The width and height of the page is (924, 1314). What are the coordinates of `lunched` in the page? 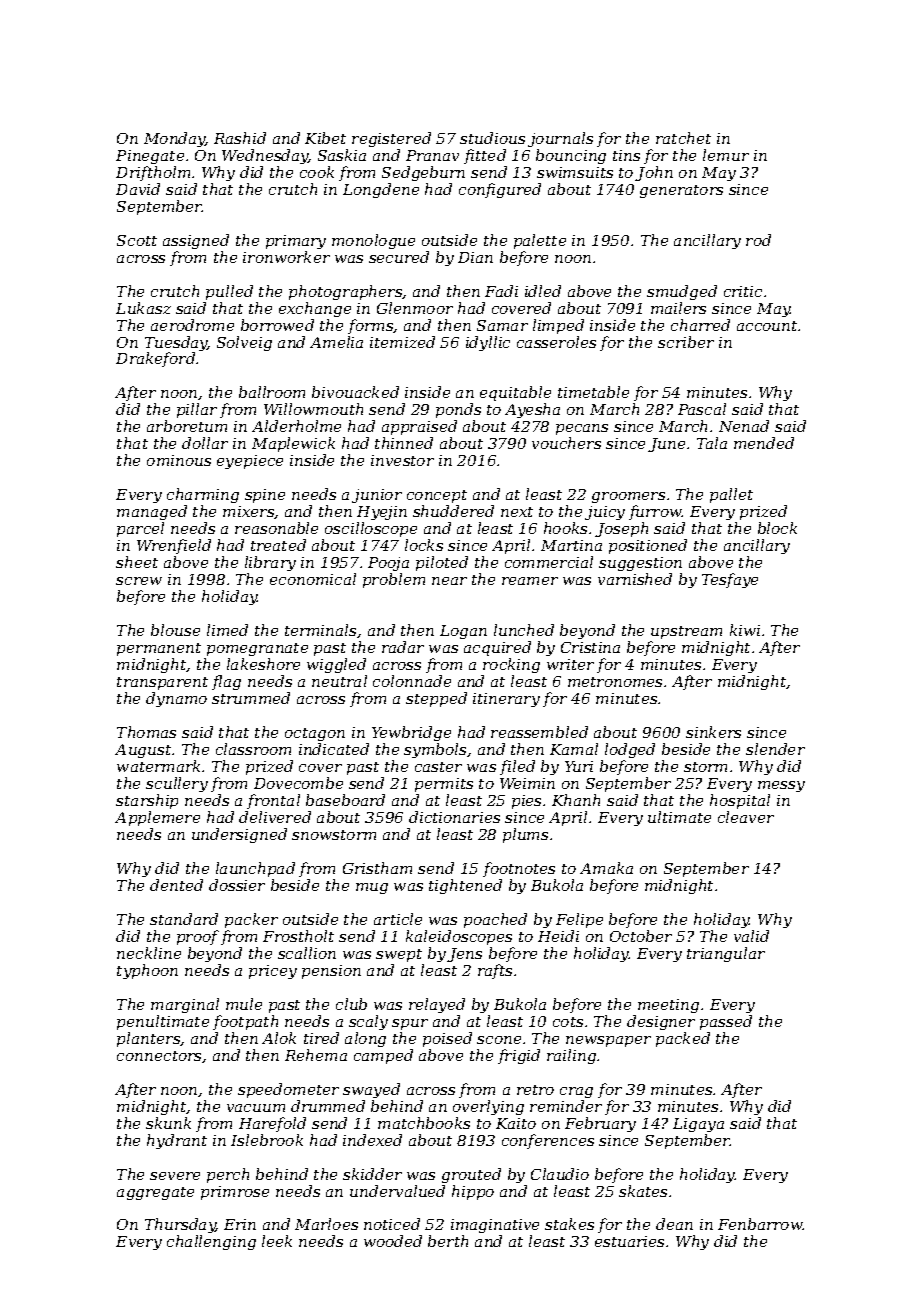 It's located at (524, 630).
